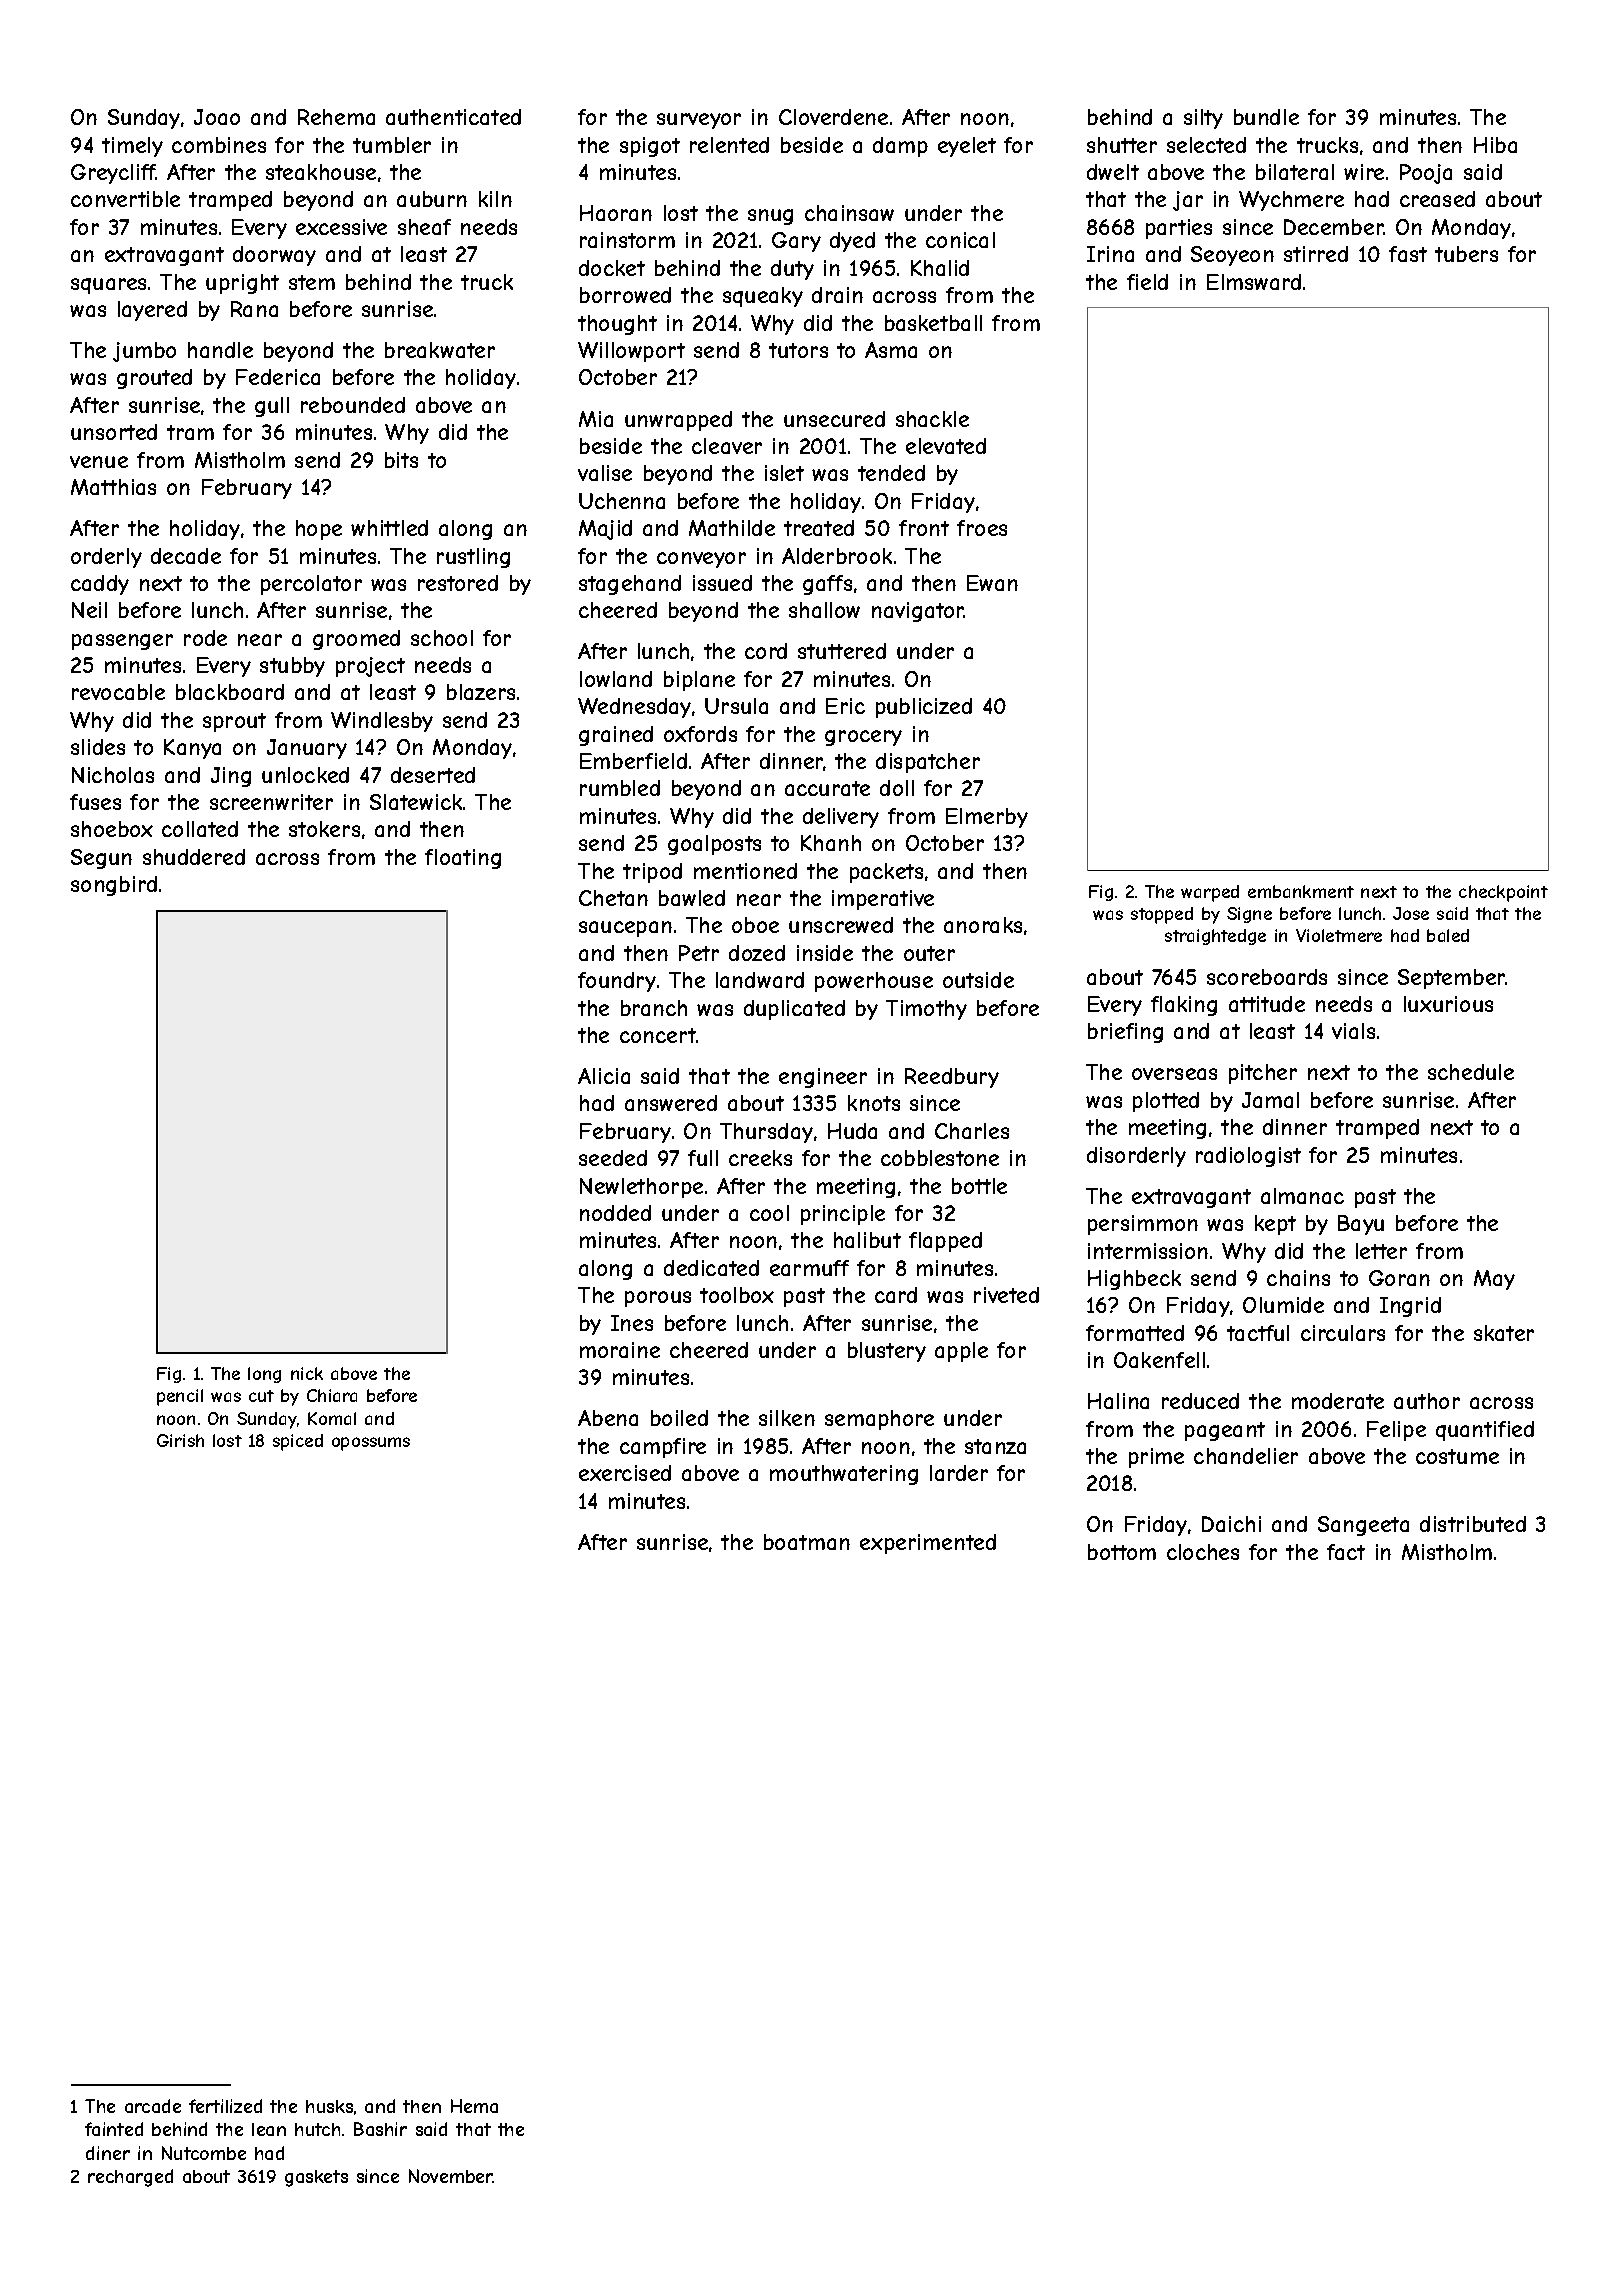 This image has height=2292, width=1620. I want to click on November, so click(451, 2176).
